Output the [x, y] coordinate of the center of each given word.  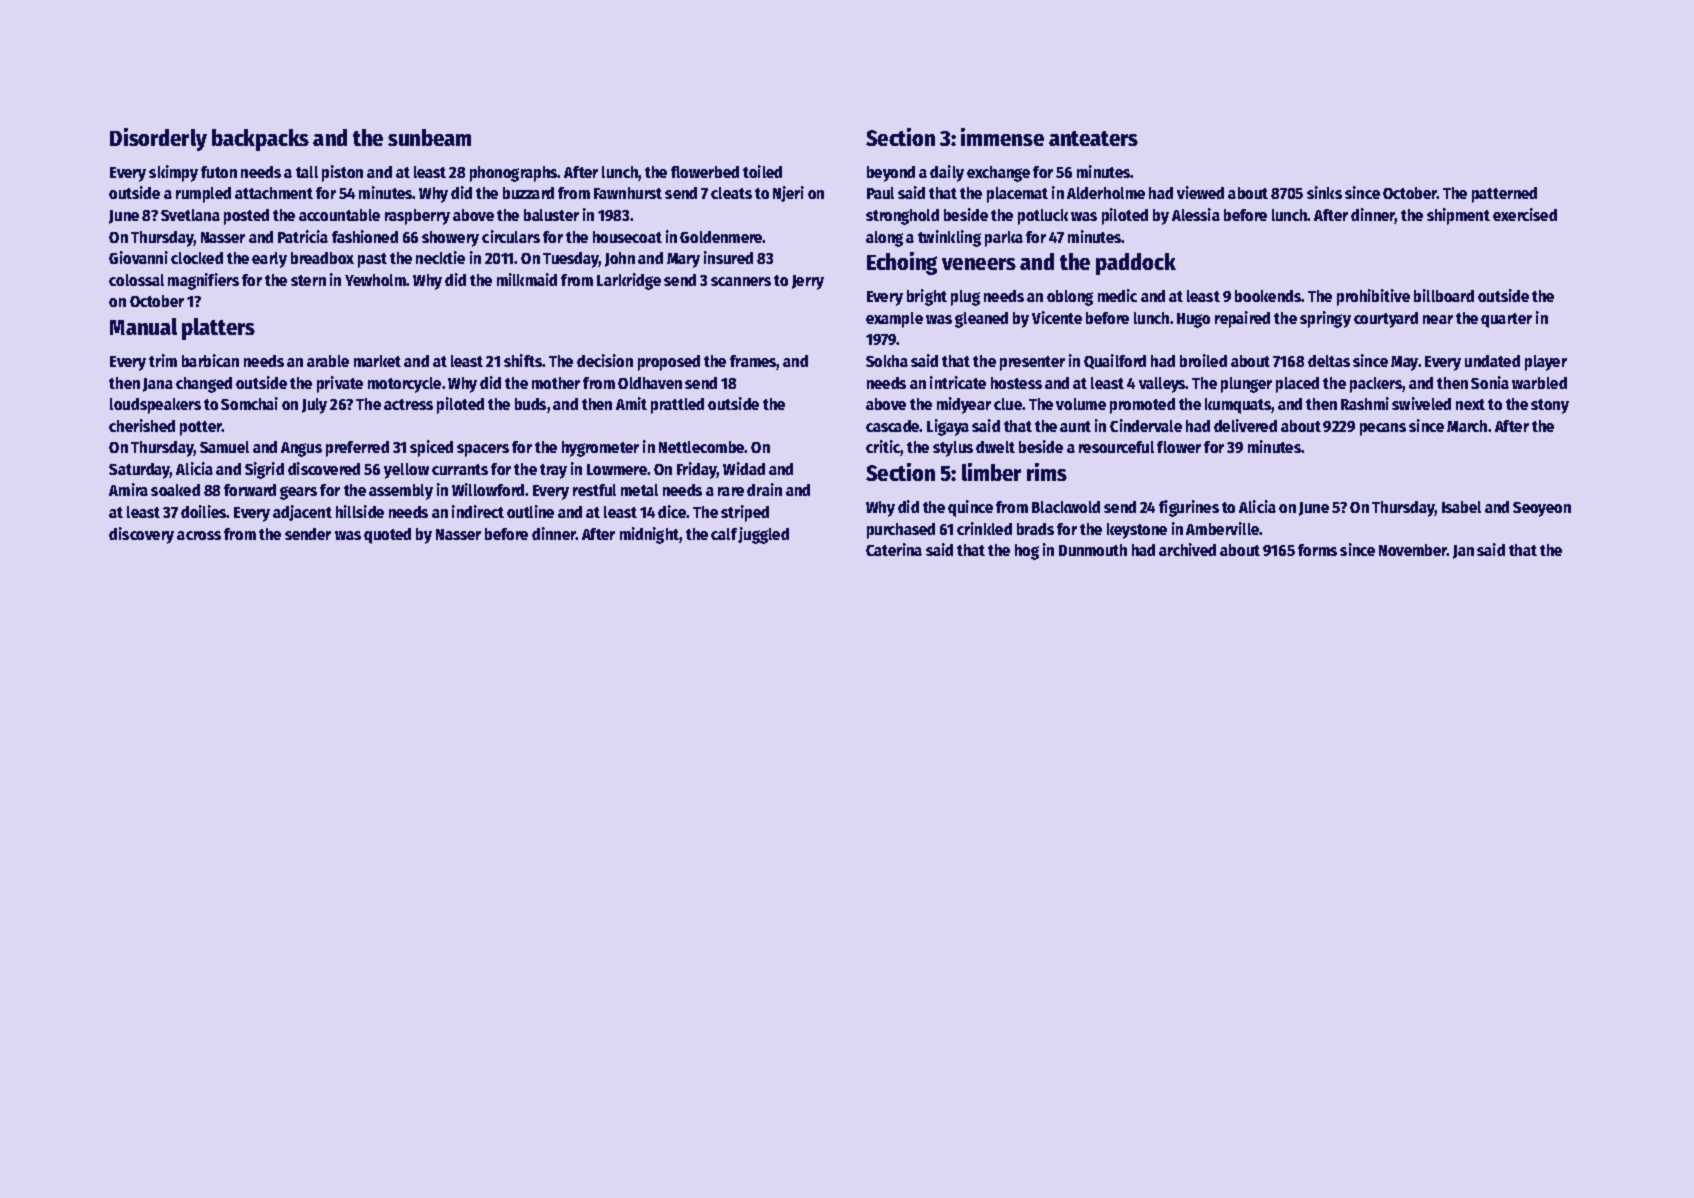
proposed [669, 363]
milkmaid [527, 279]
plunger [1246, 385]
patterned [1504, 195]
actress [408, 404]
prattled [677, 406]
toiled [762, 171]
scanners [741, 281]
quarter [1506, 320]
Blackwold [1066, 507]
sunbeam [429, 137]
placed [1297, 385]
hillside [360, 511]
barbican [210, 360]
